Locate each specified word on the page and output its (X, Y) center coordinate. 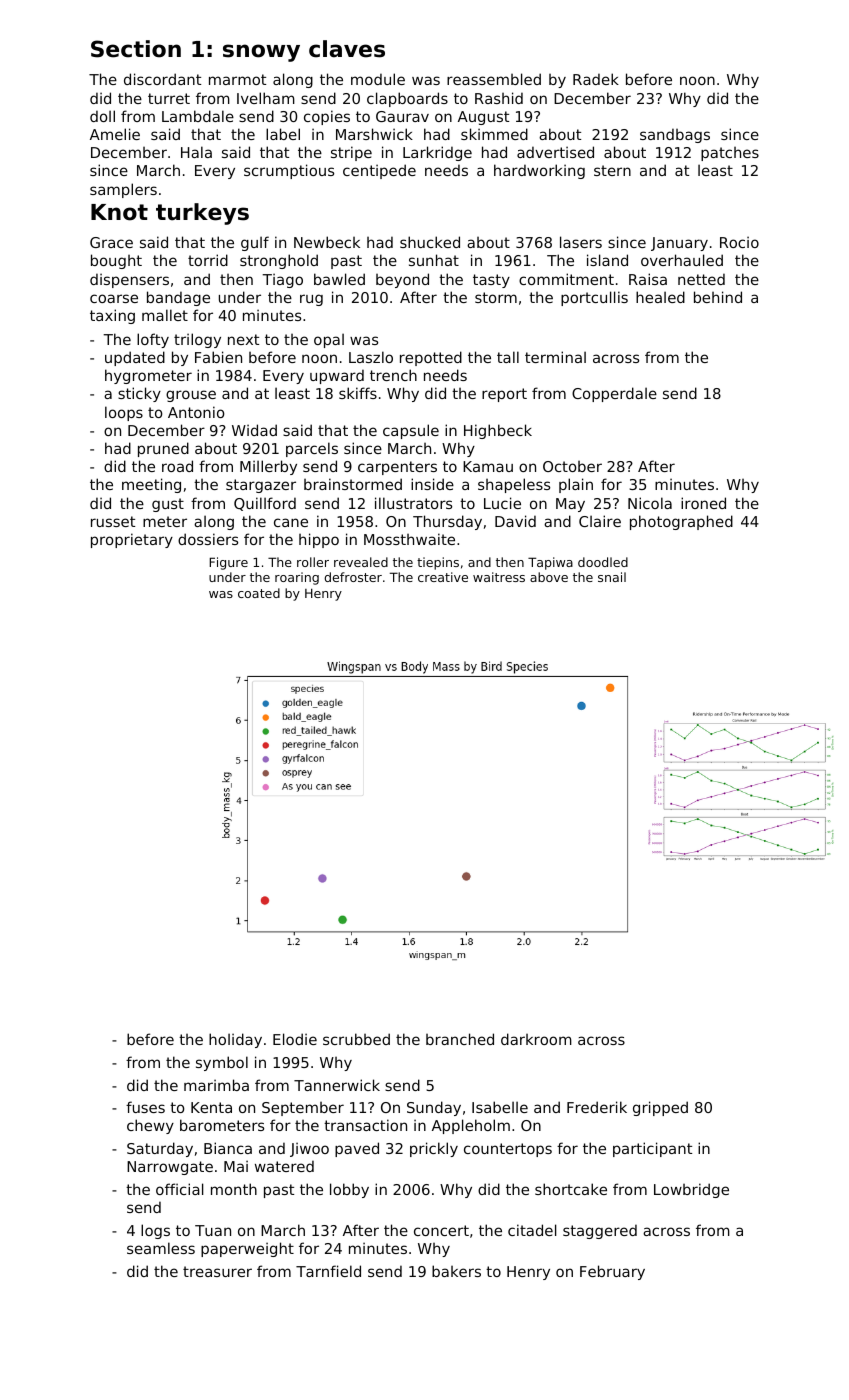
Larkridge (437, 153)
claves (347, 49)
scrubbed (356, 1039)
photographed (681, 522)
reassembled (494, 79)
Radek (596, 79)
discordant (162, 79)
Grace (111, 242)
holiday (235, 1040)
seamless (161, 1248)
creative (443, 577)
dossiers (208, 539)
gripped (660, 1108)
